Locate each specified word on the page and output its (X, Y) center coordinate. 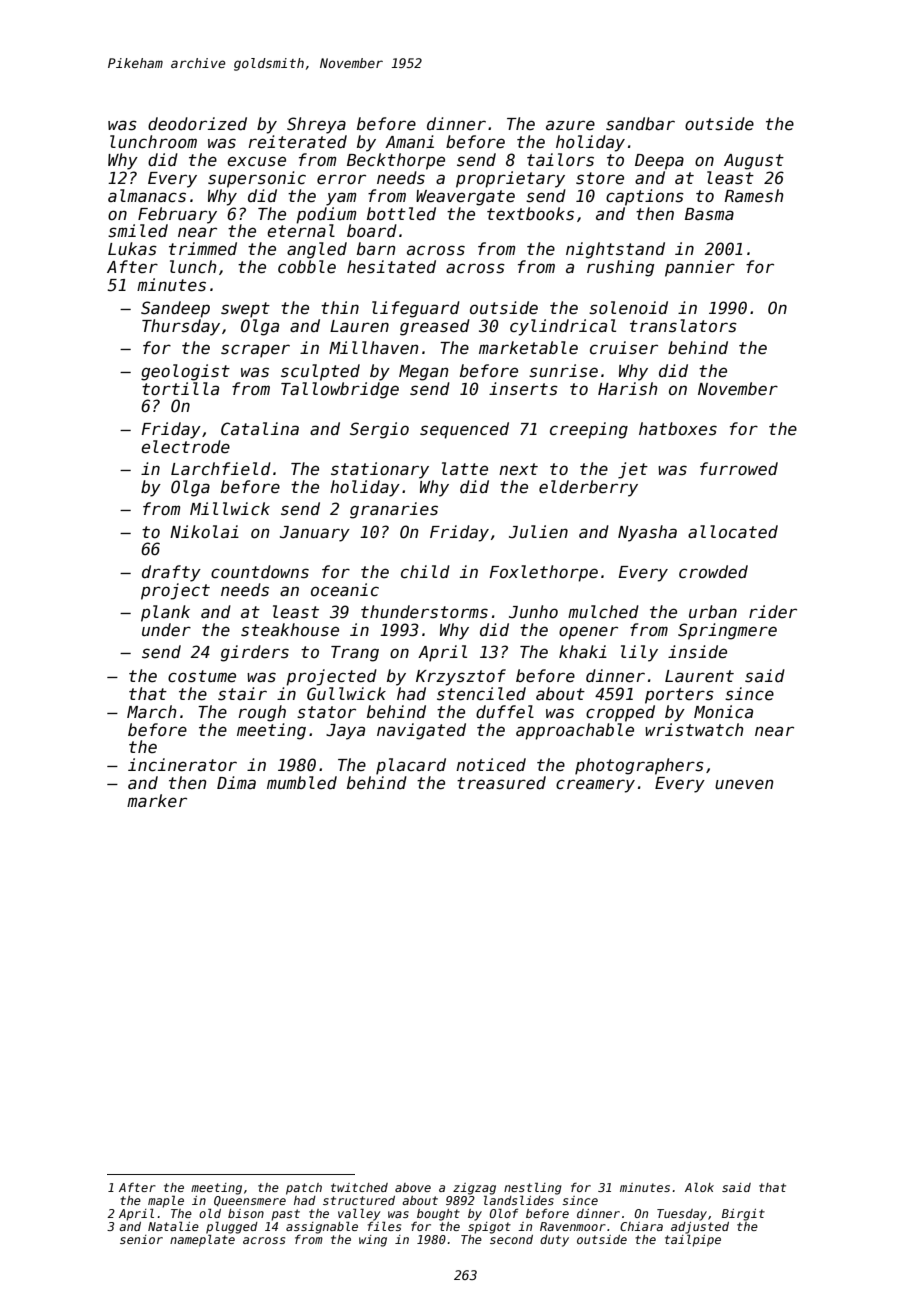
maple (166, 1201)
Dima (236, 783)
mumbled (302, 783)
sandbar (640, 124)
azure (570, 125)
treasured (501, 783)
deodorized (197, 124)
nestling (533, 1188)
